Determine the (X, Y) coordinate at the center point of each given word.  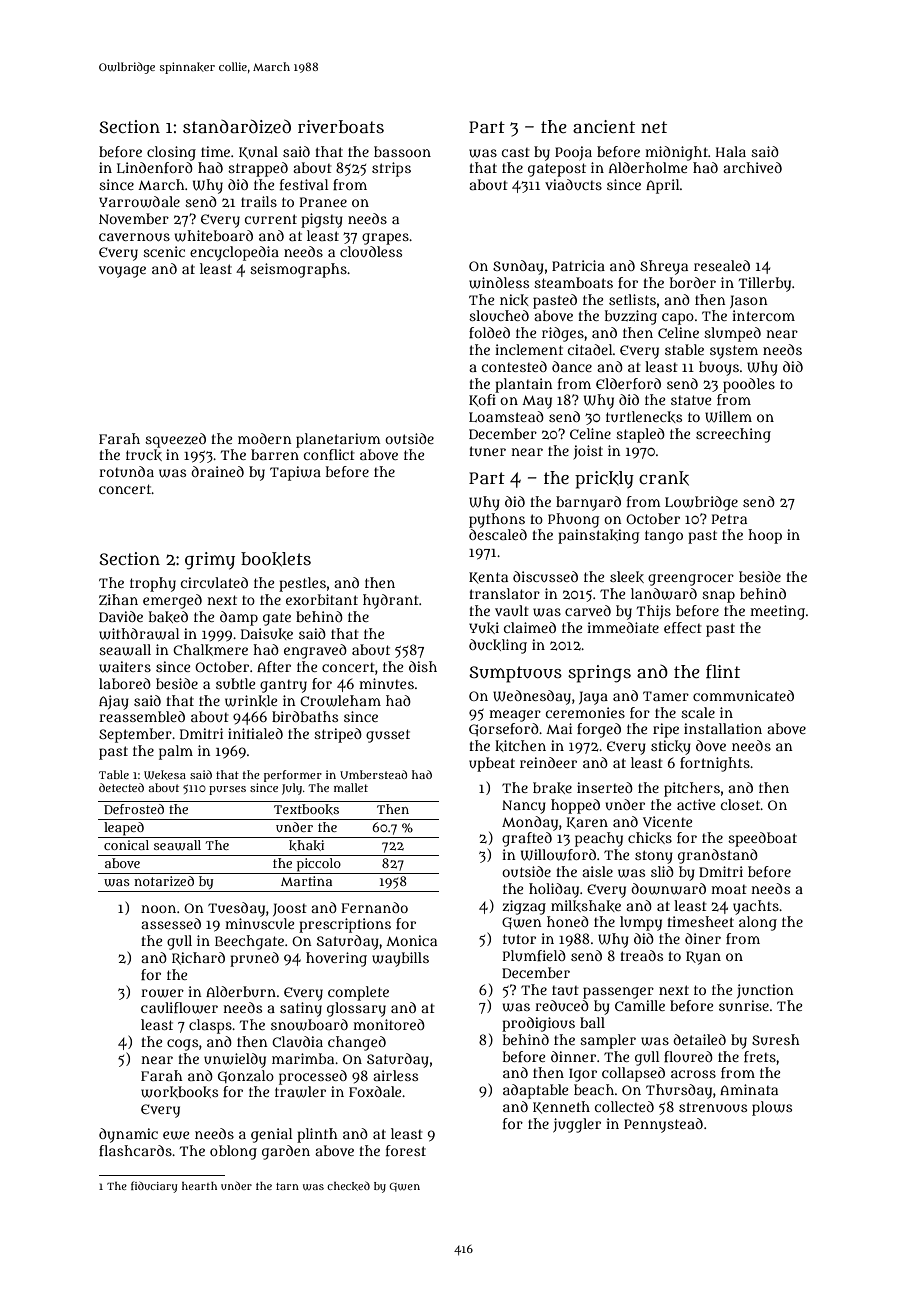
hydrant (390, 601)
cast (515, 152)
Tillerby (765, 284)
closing (171, 153)
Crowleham (340, 701)
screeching (733, 435)
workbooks (179, 1092)
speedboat (762, 839)
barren (275, 454)
